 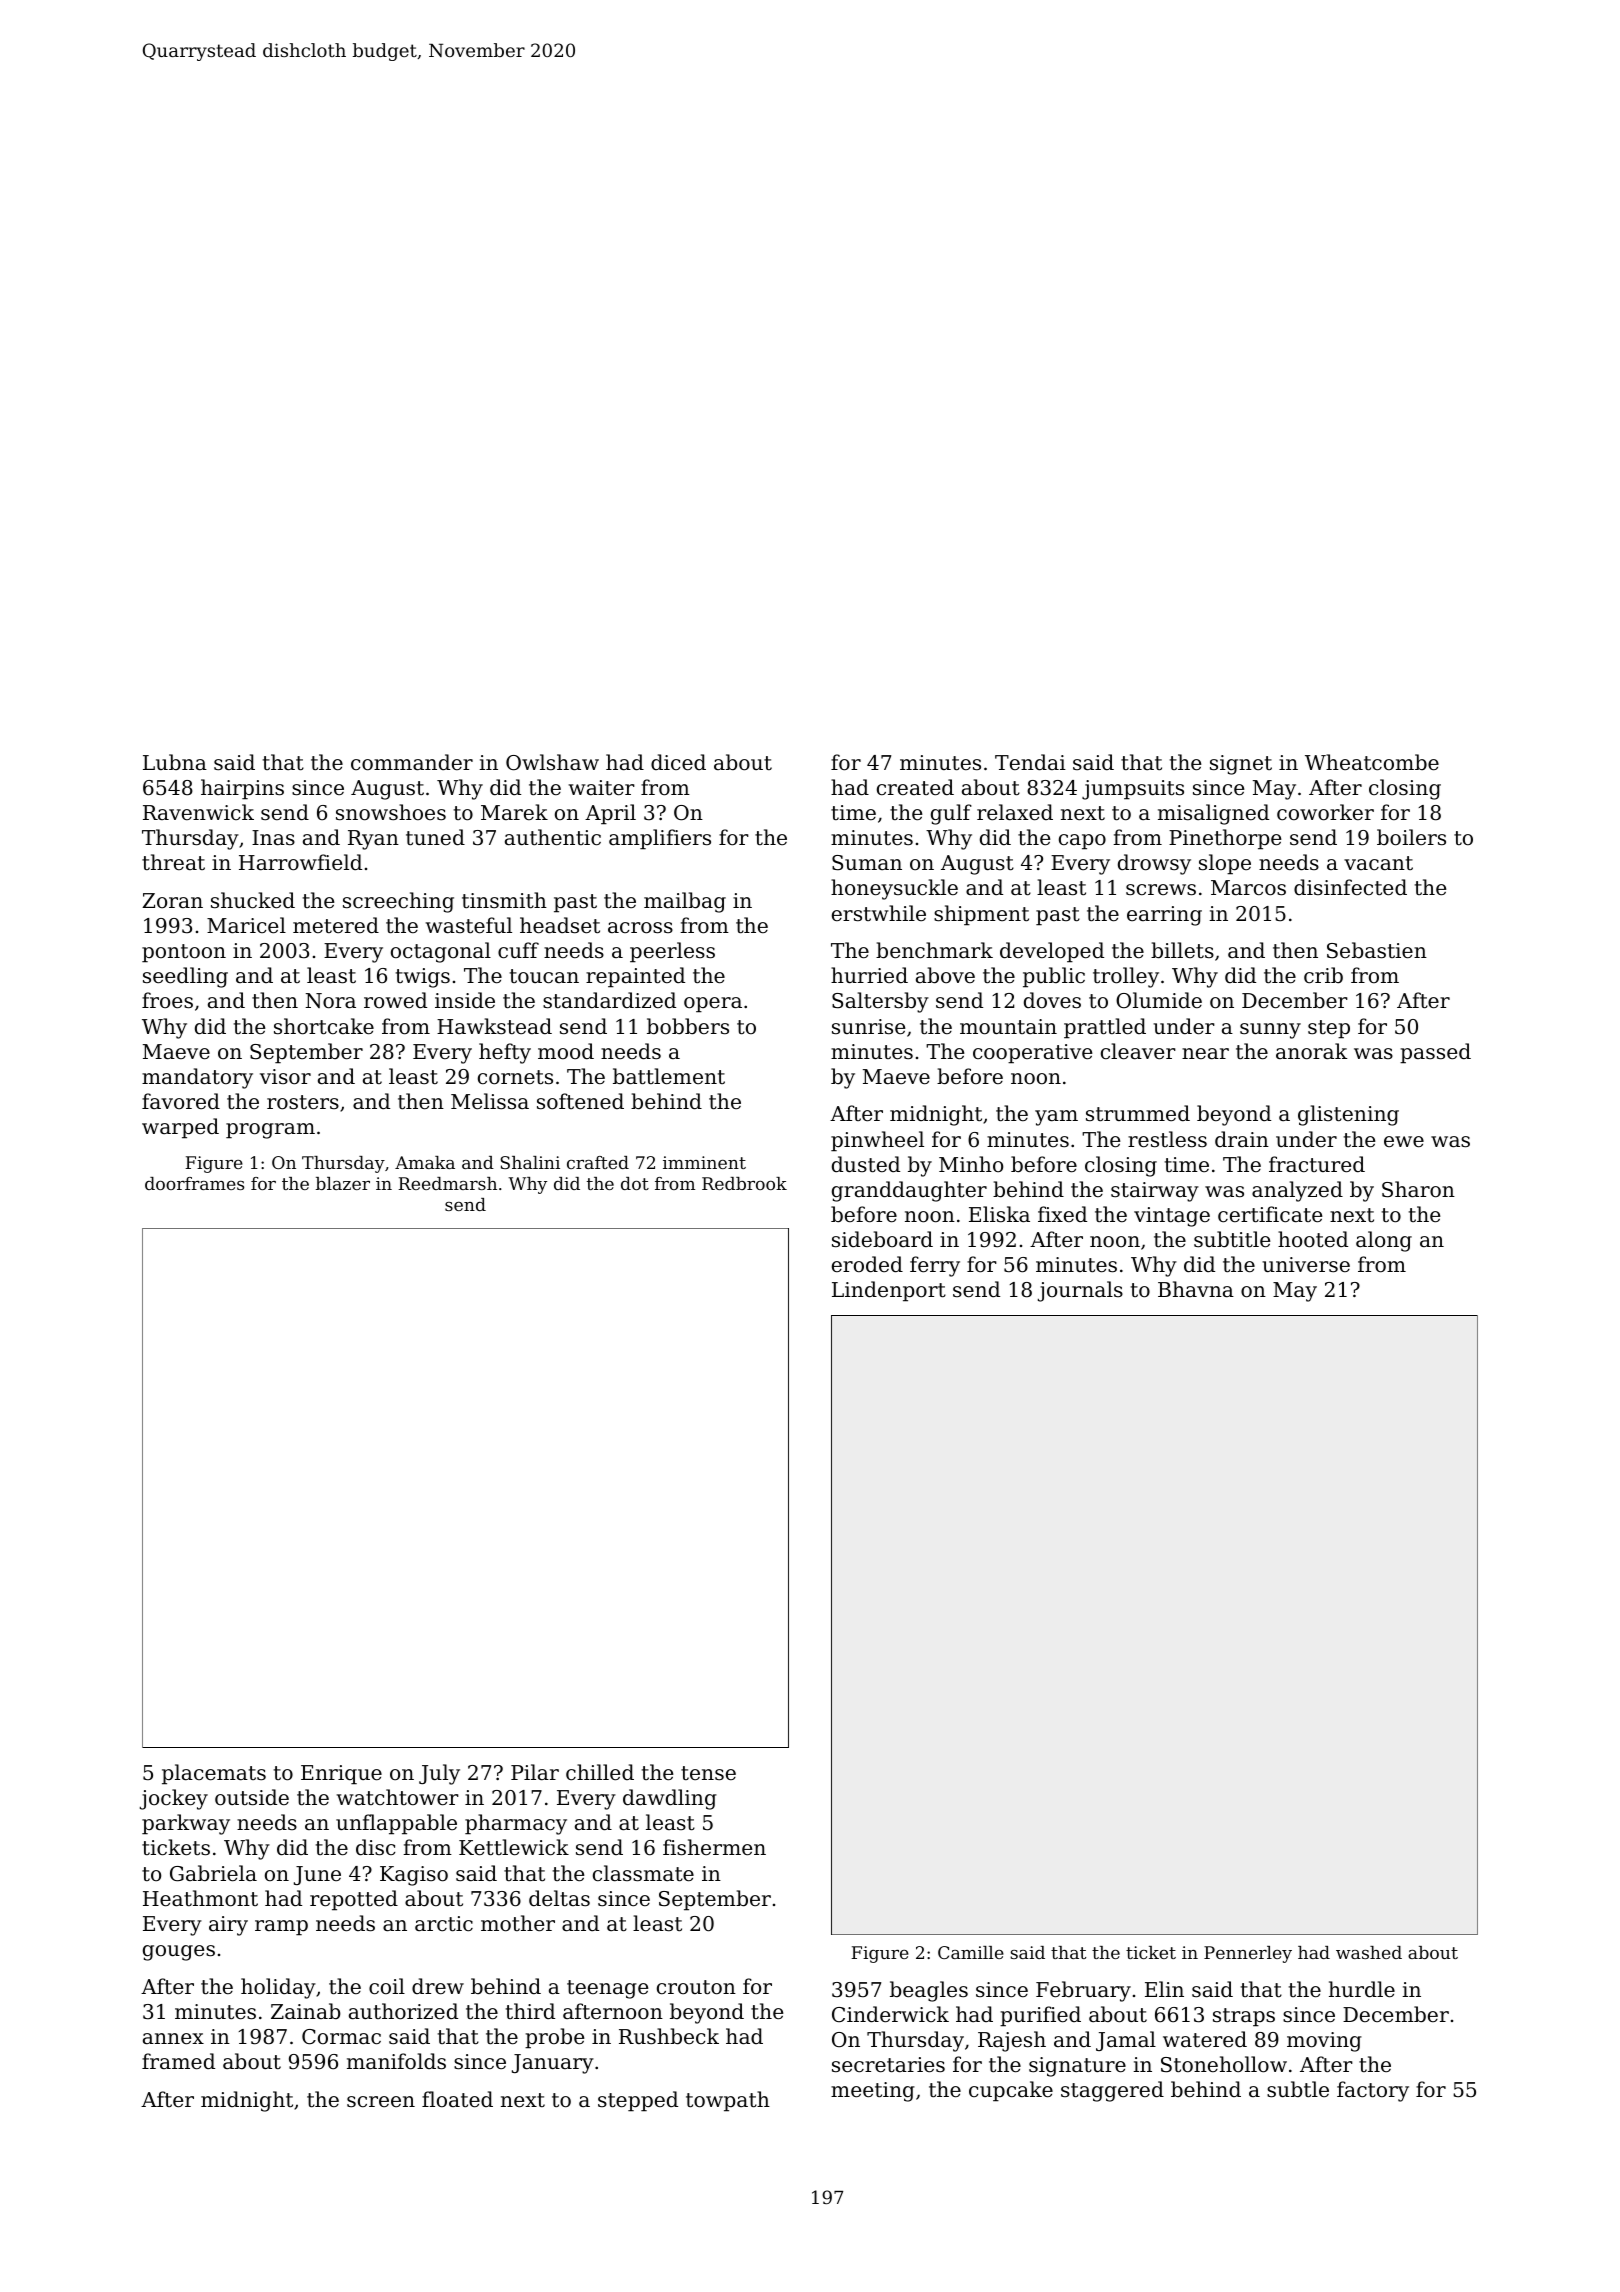 I want to click on tense, so click(x=708, y=1773).
